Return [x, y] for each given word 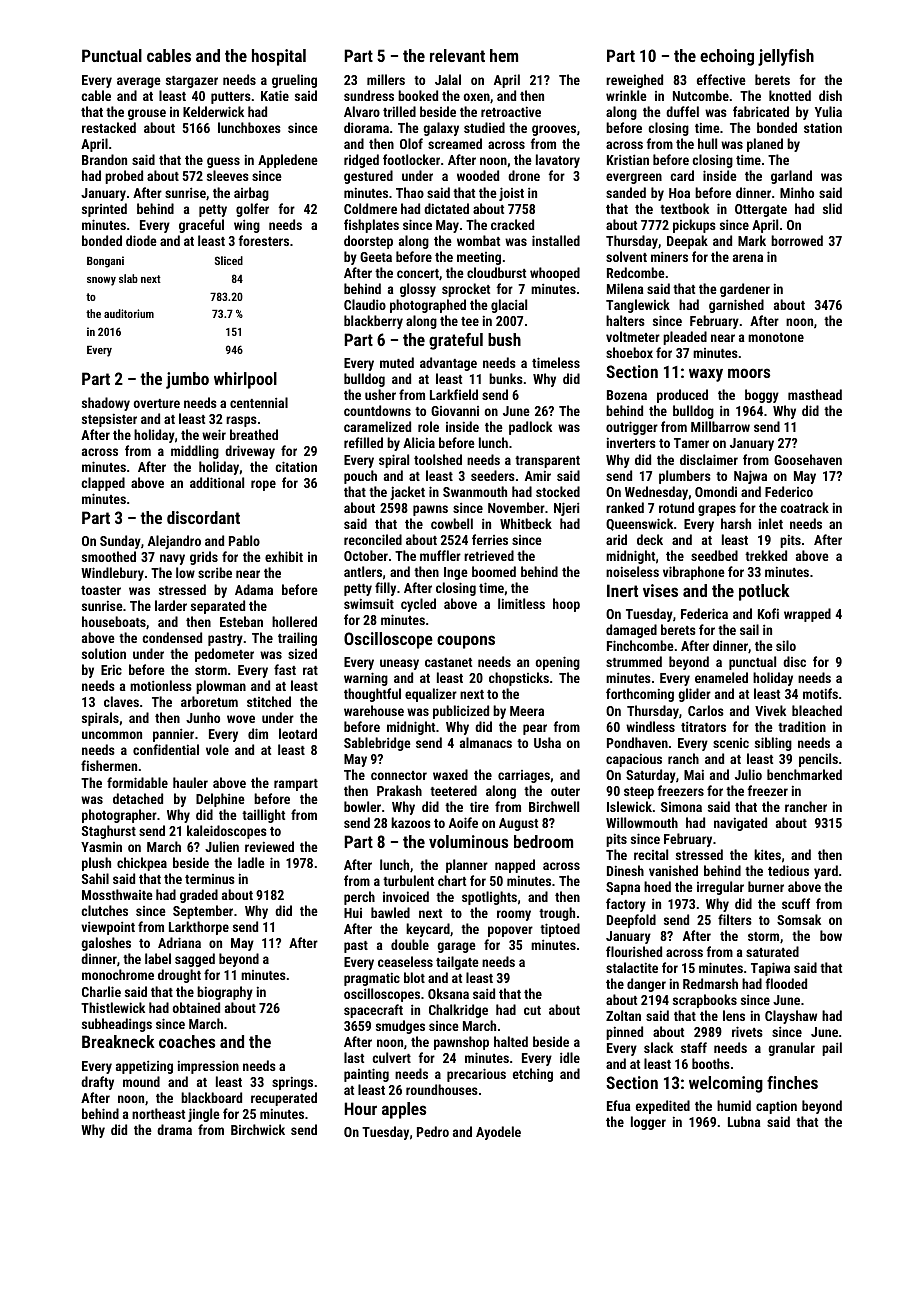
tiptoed [560, 930]
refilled [363, 442]
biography [225, 993]
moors [749, 373]
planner [467, 866]
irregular [720, 888]
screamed [455, 143]
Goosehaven [808, 459]
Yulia [828, 111]
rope [263, 485]
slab [128, 278]
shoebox [629, 352]
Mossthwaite [117, 894]
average [139, 82]
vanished [673, 870]
